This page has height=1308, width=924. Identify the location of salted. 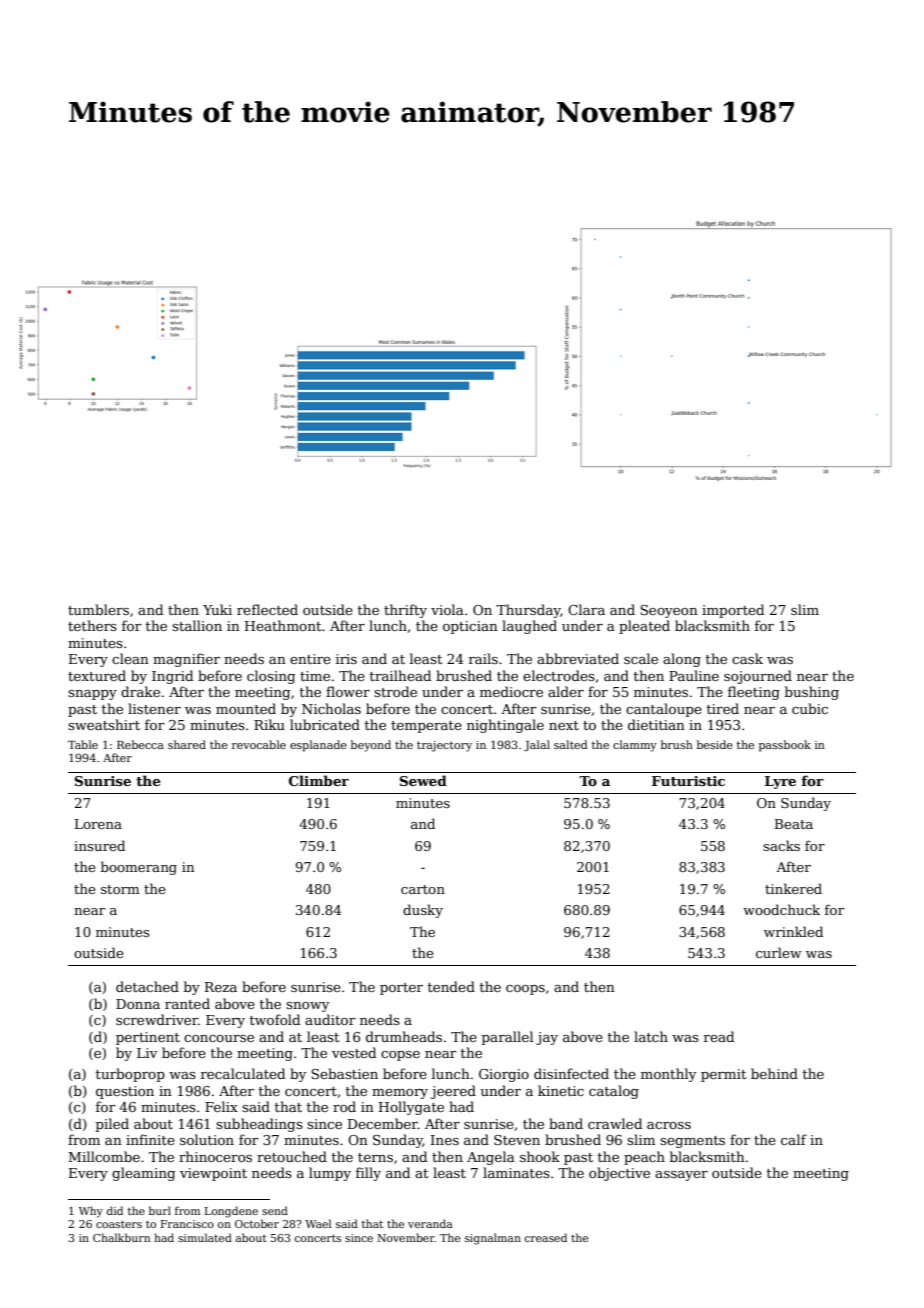
(571, 744).
